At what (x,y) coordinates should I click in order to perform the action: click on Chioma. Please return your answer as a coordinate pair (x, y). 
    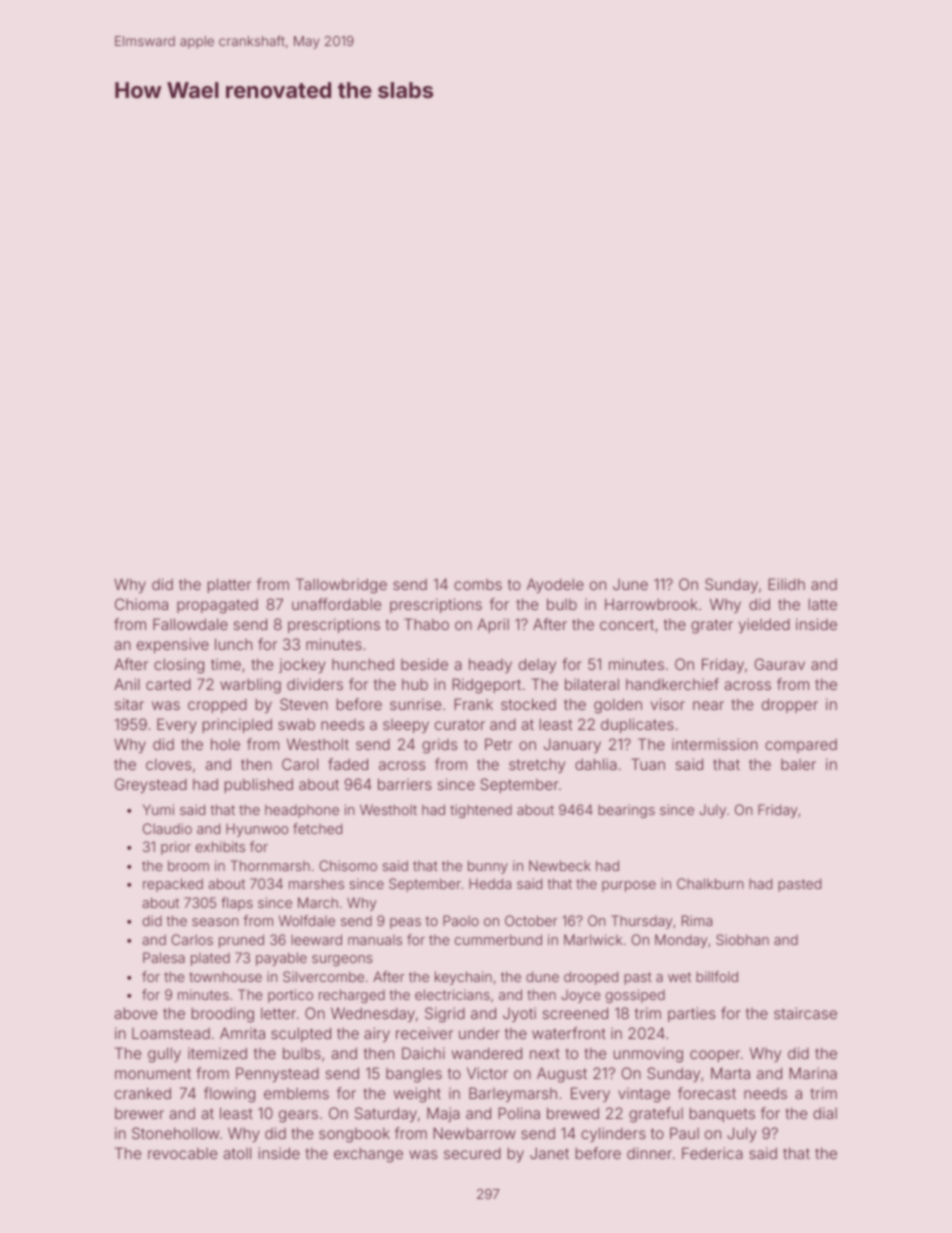
    Looking at the image, I should click on (141, 604).
